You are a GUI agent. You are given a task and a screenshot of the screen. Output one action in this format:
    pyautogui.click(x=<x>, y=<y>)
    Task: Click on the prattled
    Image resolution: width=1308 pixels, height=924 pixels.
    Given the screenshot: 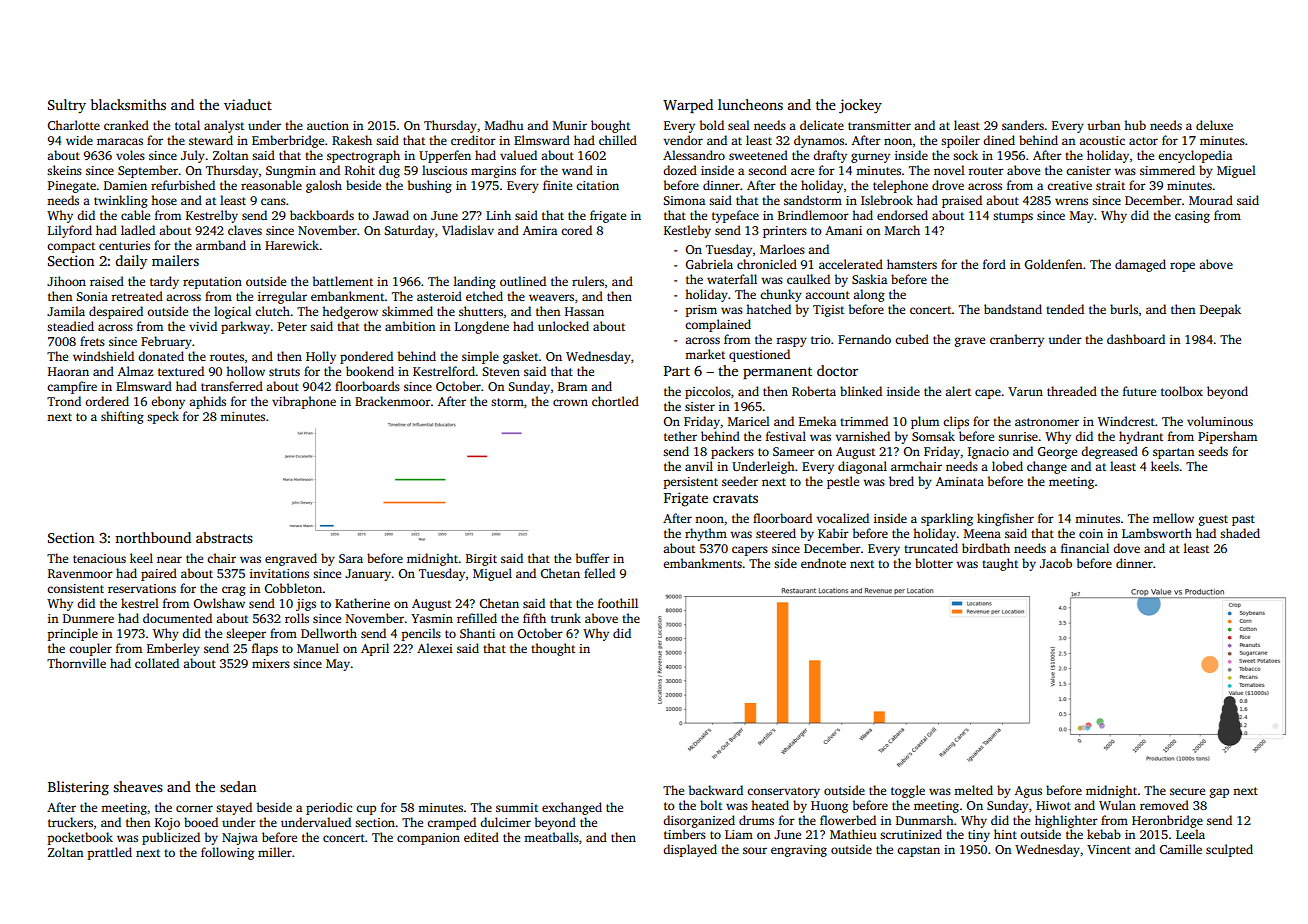 What is the action you would take?
    pyautogui.click(x=110, y=853)
